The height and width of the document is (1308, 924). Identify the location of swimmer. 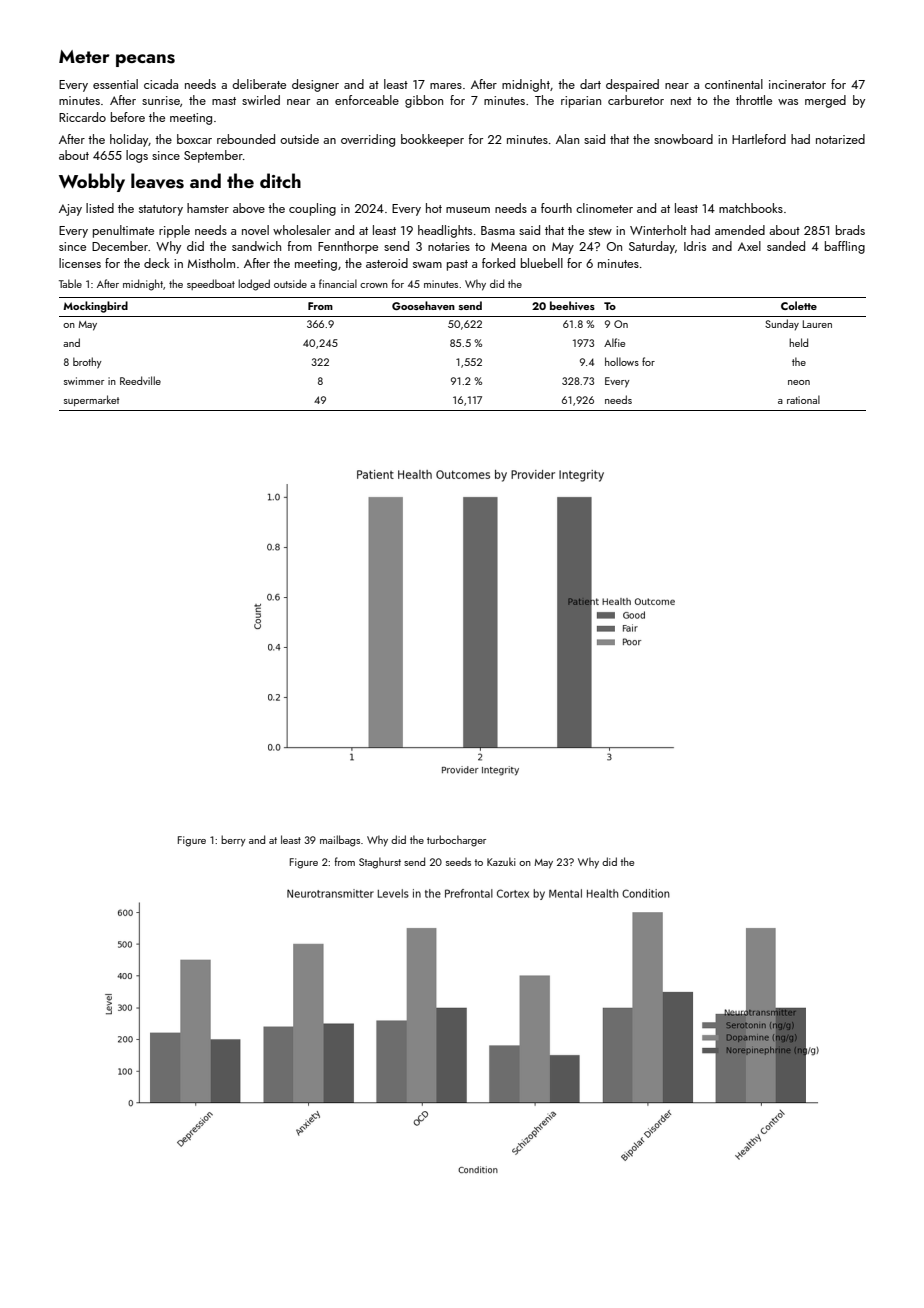
(84, 381).
